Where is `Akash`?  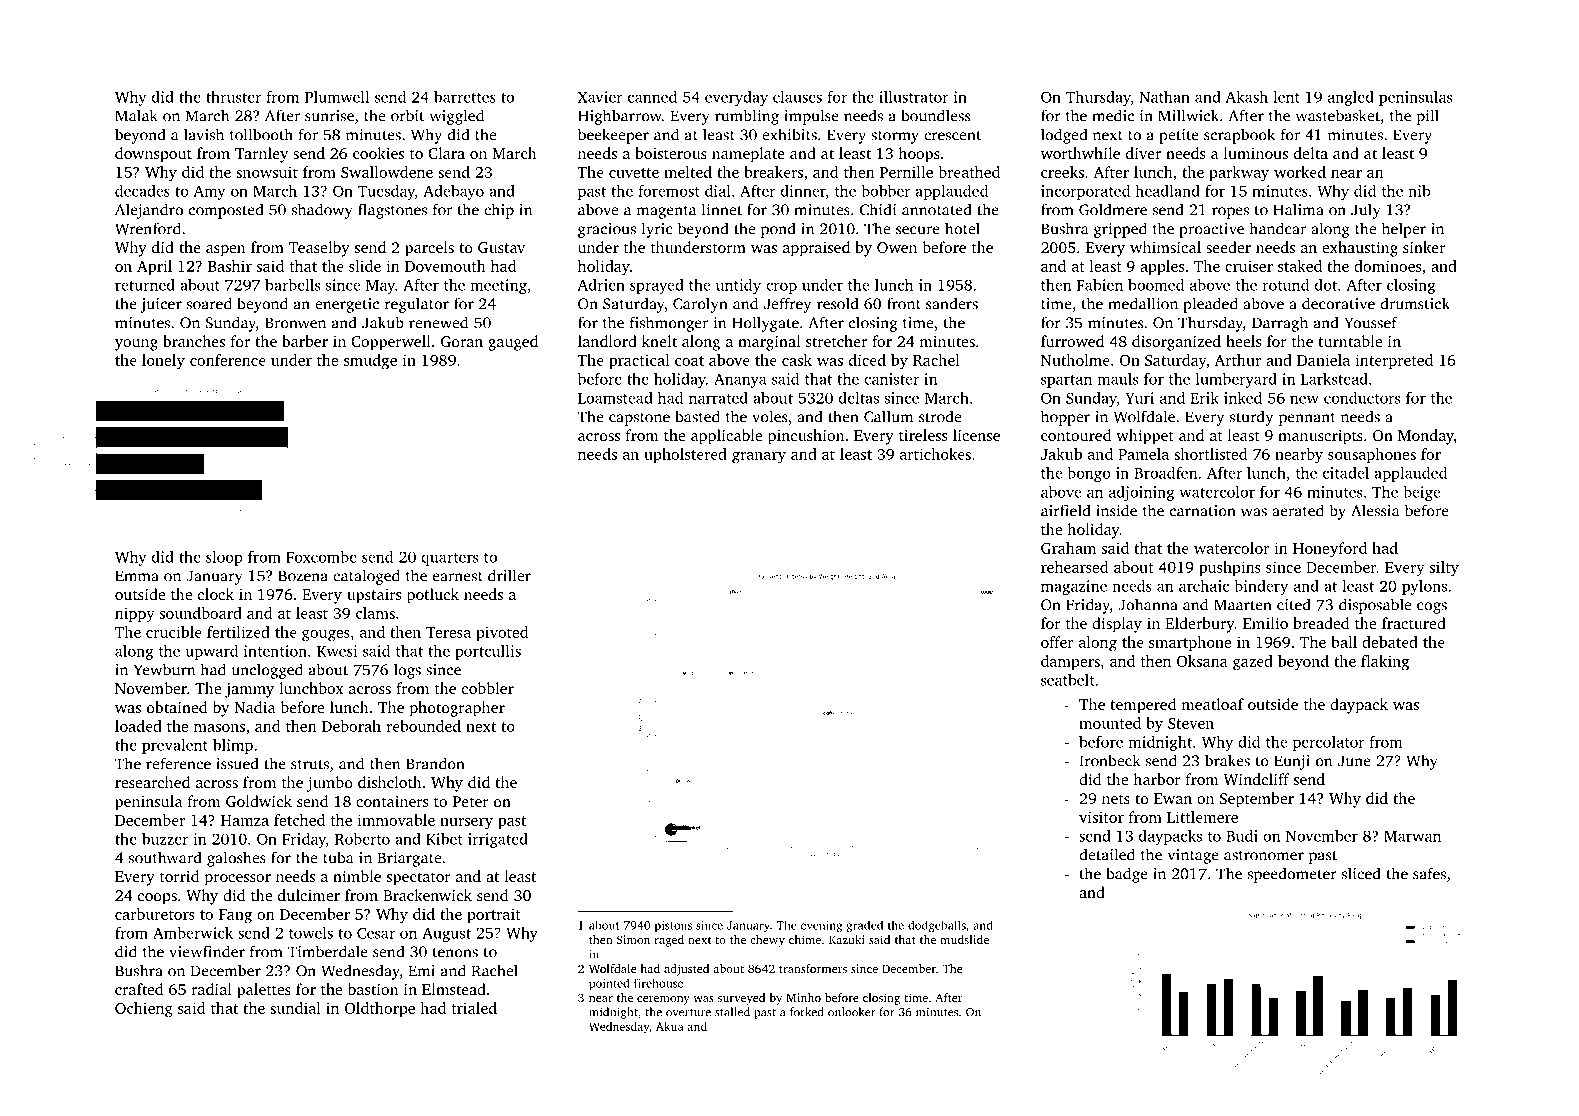 Akash is located at coordinates (1247, 97).
